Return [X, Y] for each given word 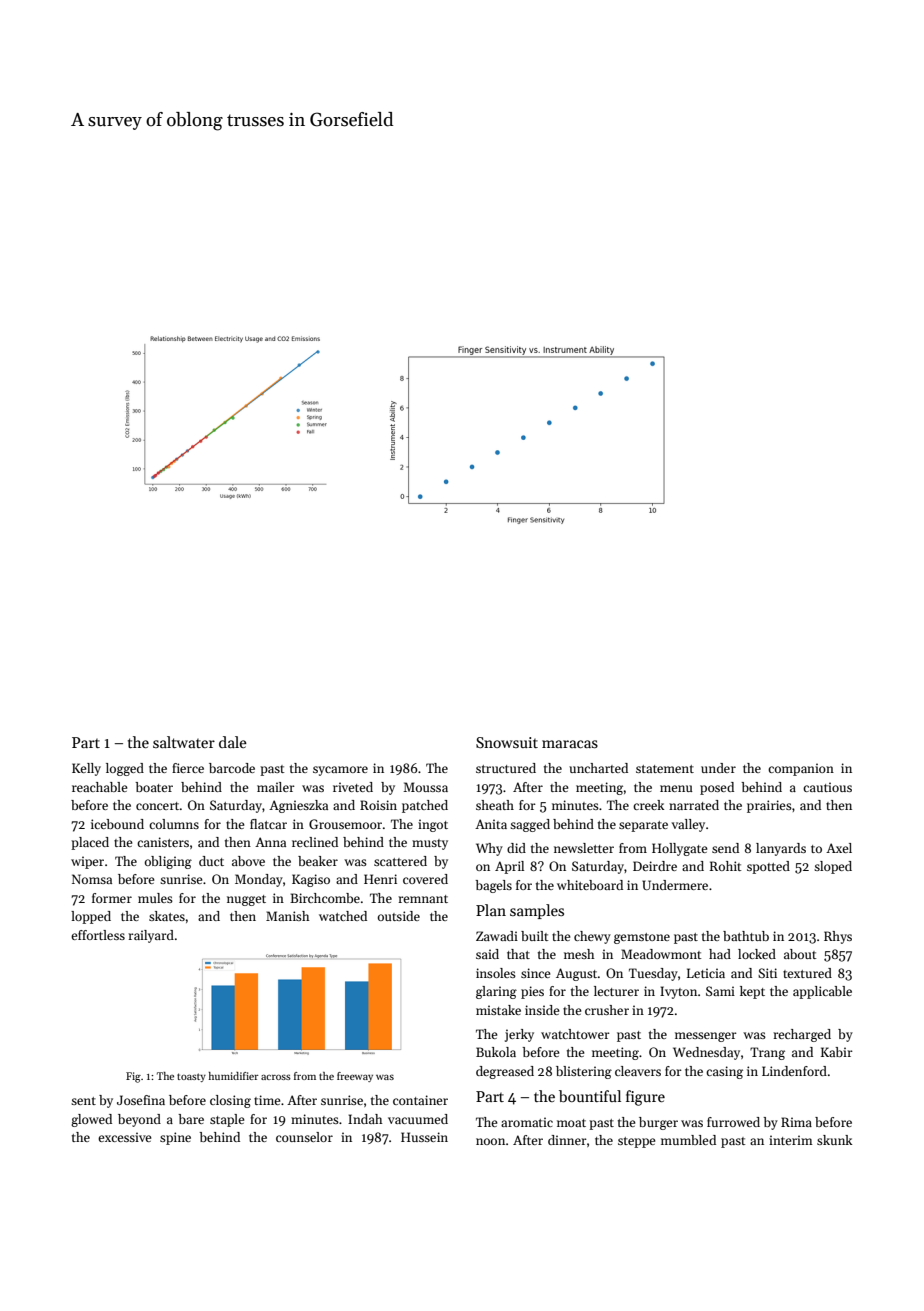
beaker [318, 861]
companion [801, 769]
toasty [191, 1077]
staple [227, 1120]
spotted [768, 867]
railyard [151, 936]
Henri [380, 879]
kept [752, 992]
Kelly [86, 769]
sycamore [340, 771]
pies [532, 992]
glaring [496, 992]
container [420, 1100]
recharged [802, 1035]
